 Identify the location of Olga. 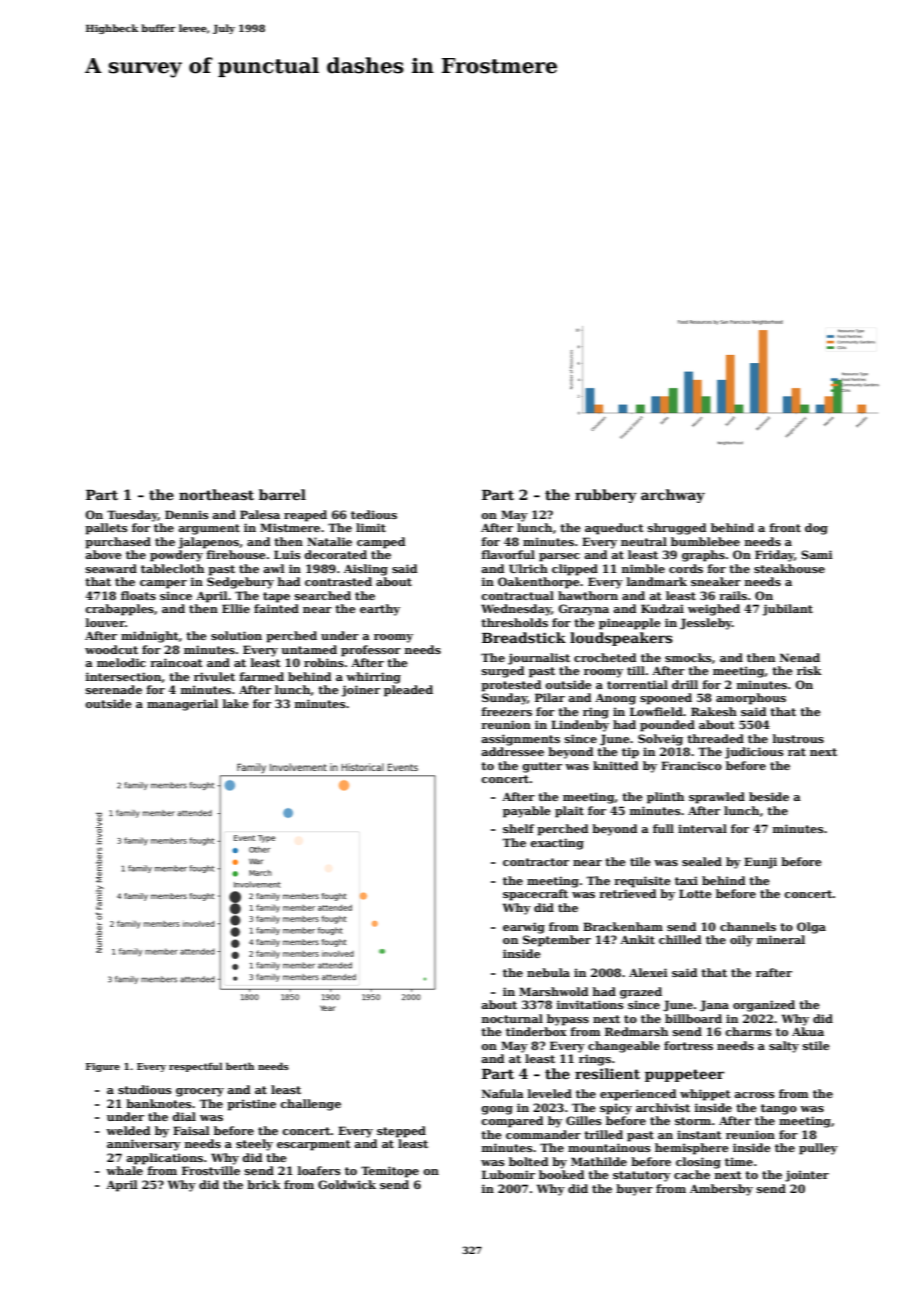
(811, 928).
